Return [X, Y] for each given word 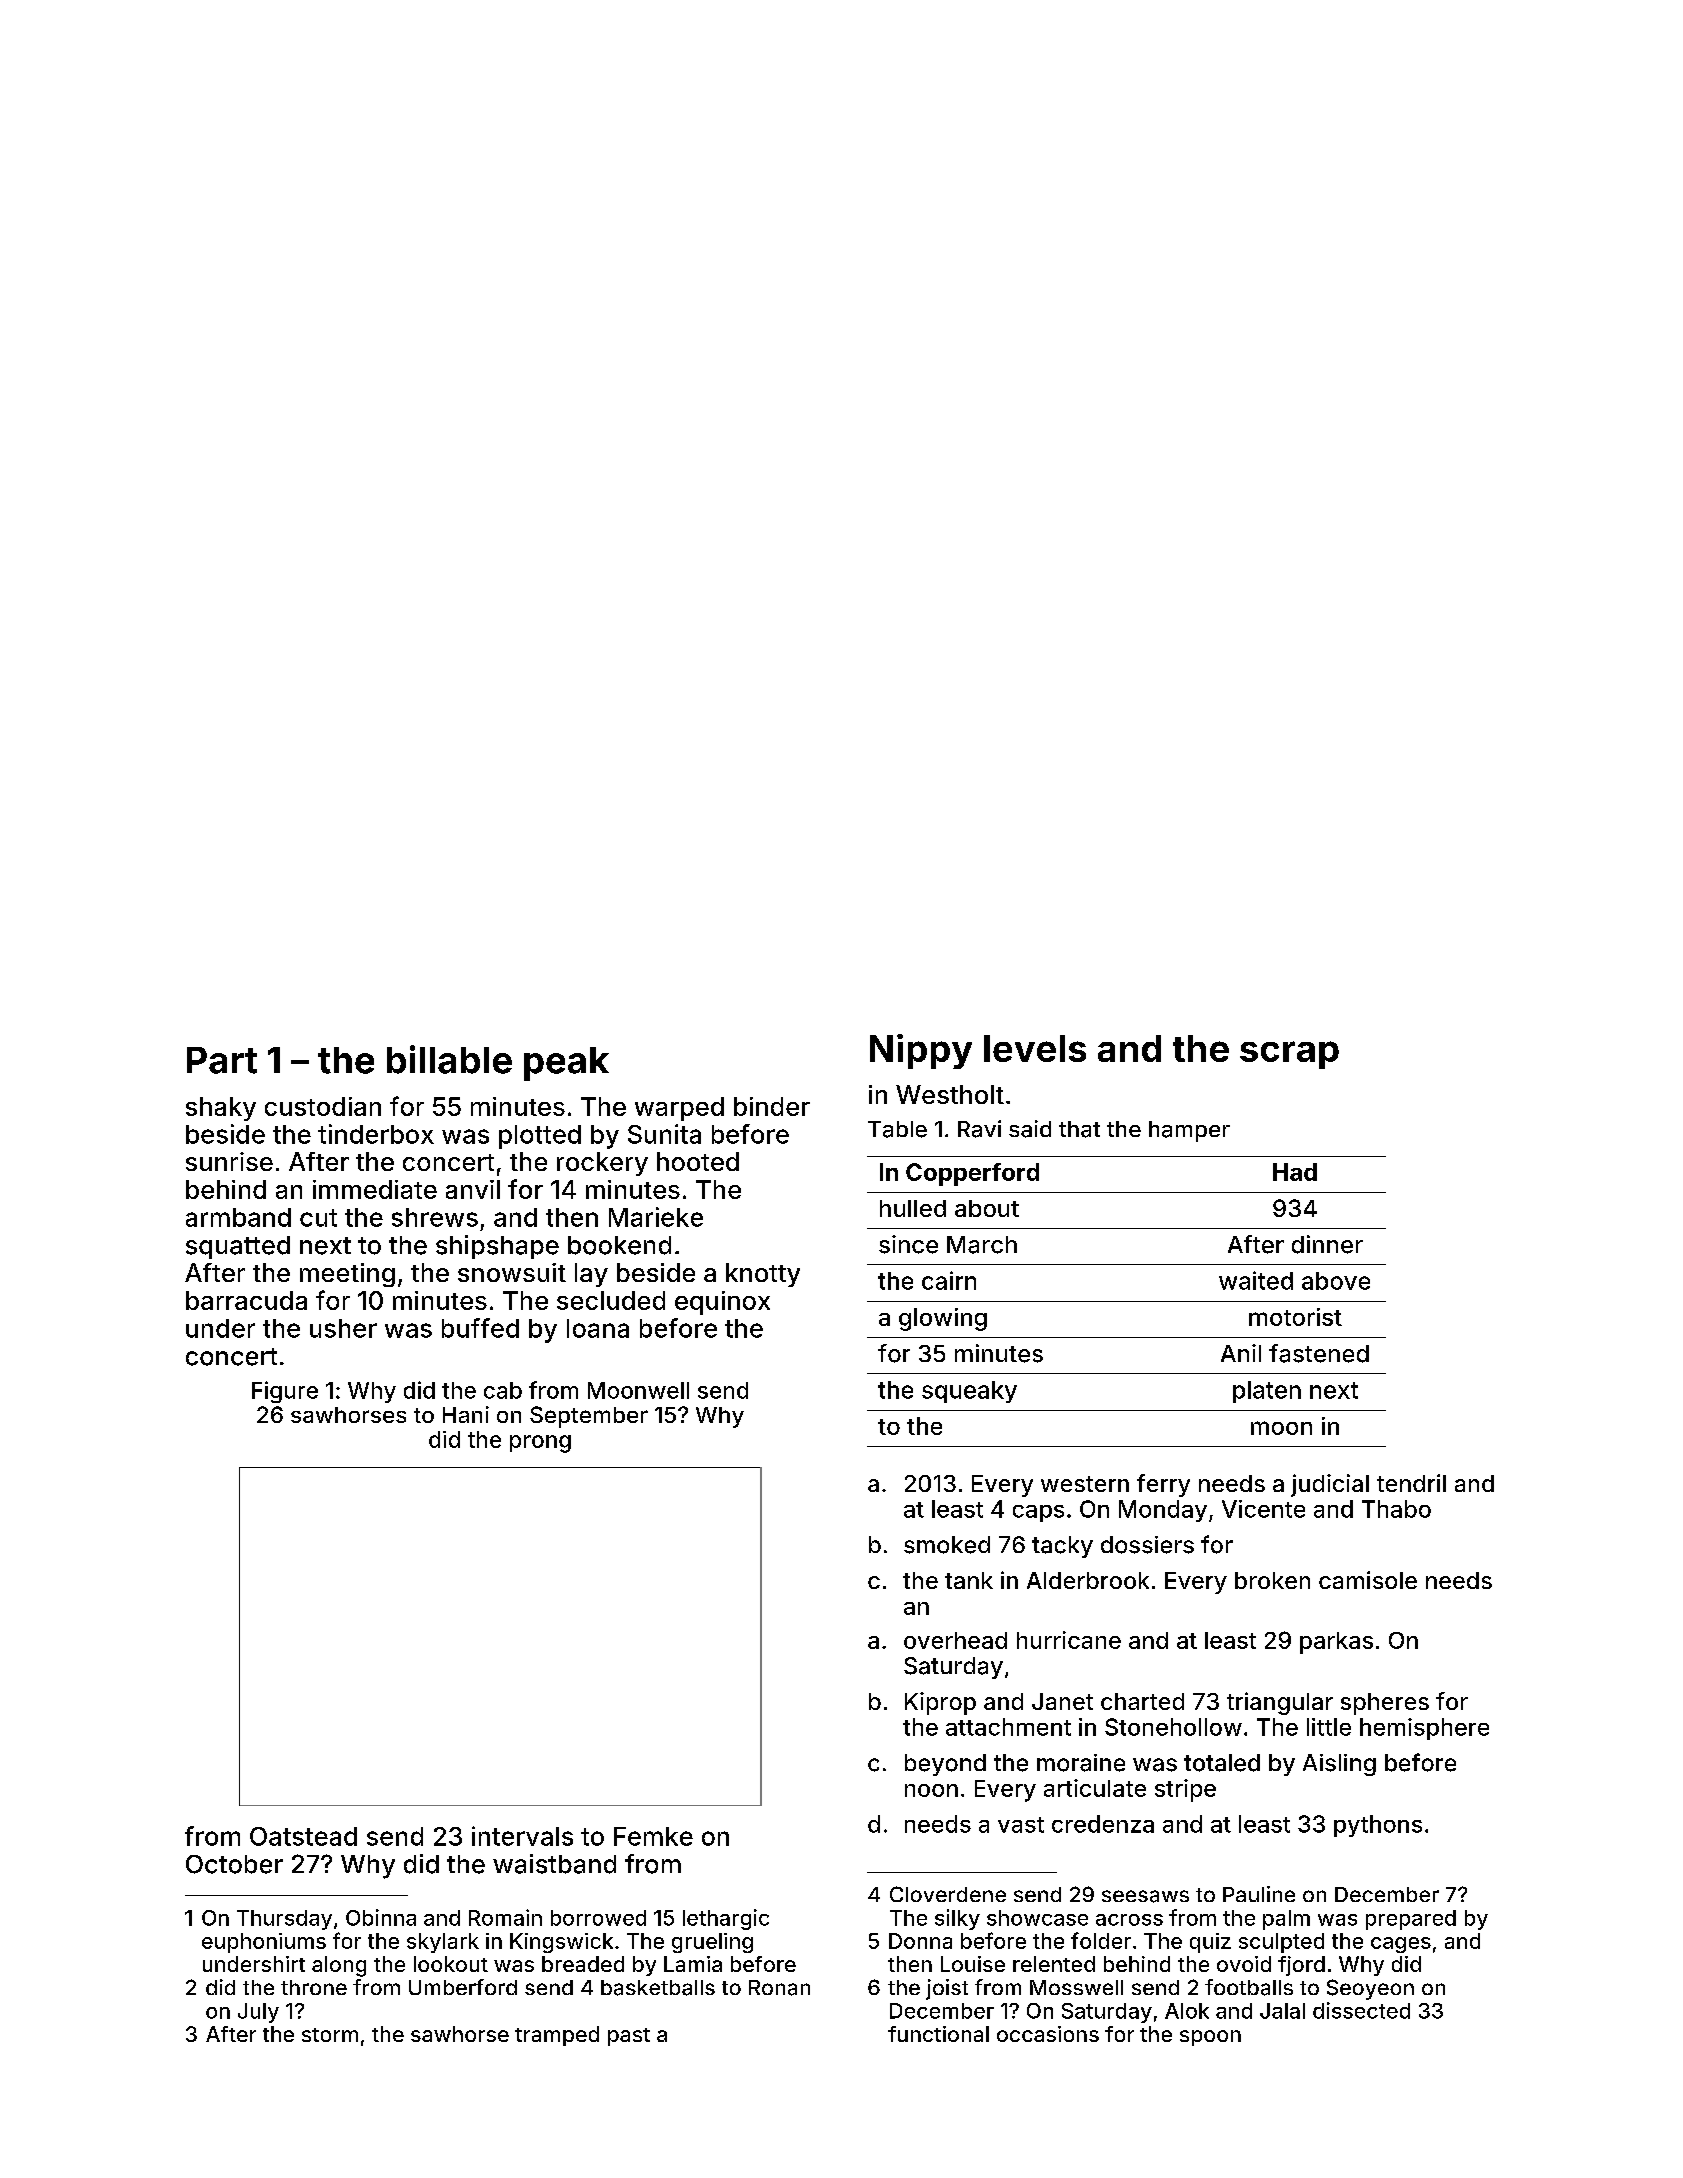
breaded [583, 1964]
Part [222, 1060]
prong [540, 1444]
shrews [435, 1217]
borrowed [598, 1918]
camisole [1368, 1580]
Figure [285, 1392]
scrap [1289, 1055]
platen [1267, 1392]
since [908, 1244]
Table [897, 1129]
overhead [955, 1640]
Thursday [284, 1920]
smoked [947, 1545]
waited [1256, 1280]
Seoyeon [1370, 1989]
